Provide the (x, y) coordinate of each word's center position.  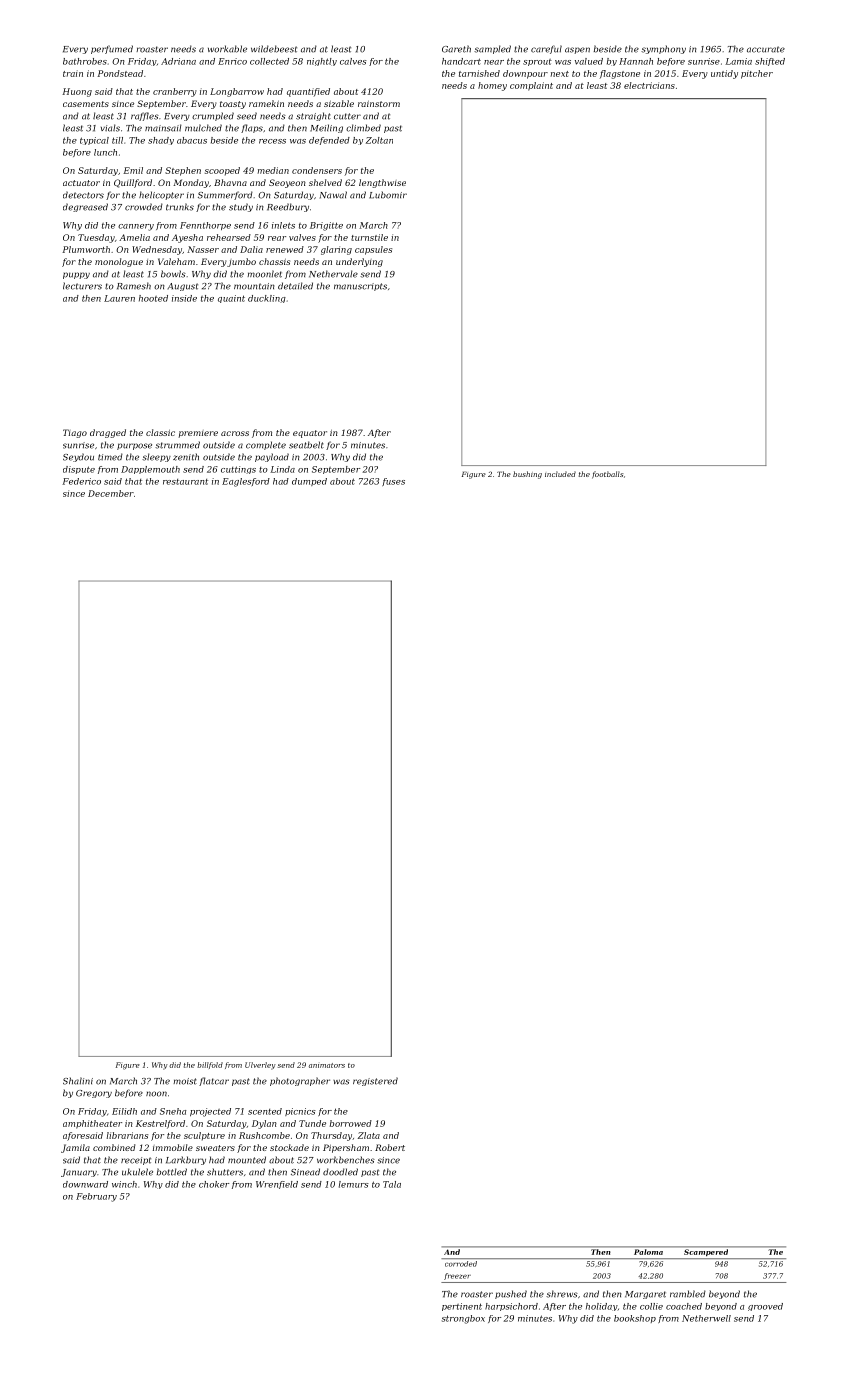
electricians (649, 85)
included (560, 474)
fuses (393, 482)
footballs (607, 475)
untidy (724, 74)
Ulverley (260, 1066)
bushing (527, 475)
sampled (492, 49)
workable (227, 49)
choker (214, 1184)
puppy (76, 275)
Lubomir (388, 195)
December (111, 493)
